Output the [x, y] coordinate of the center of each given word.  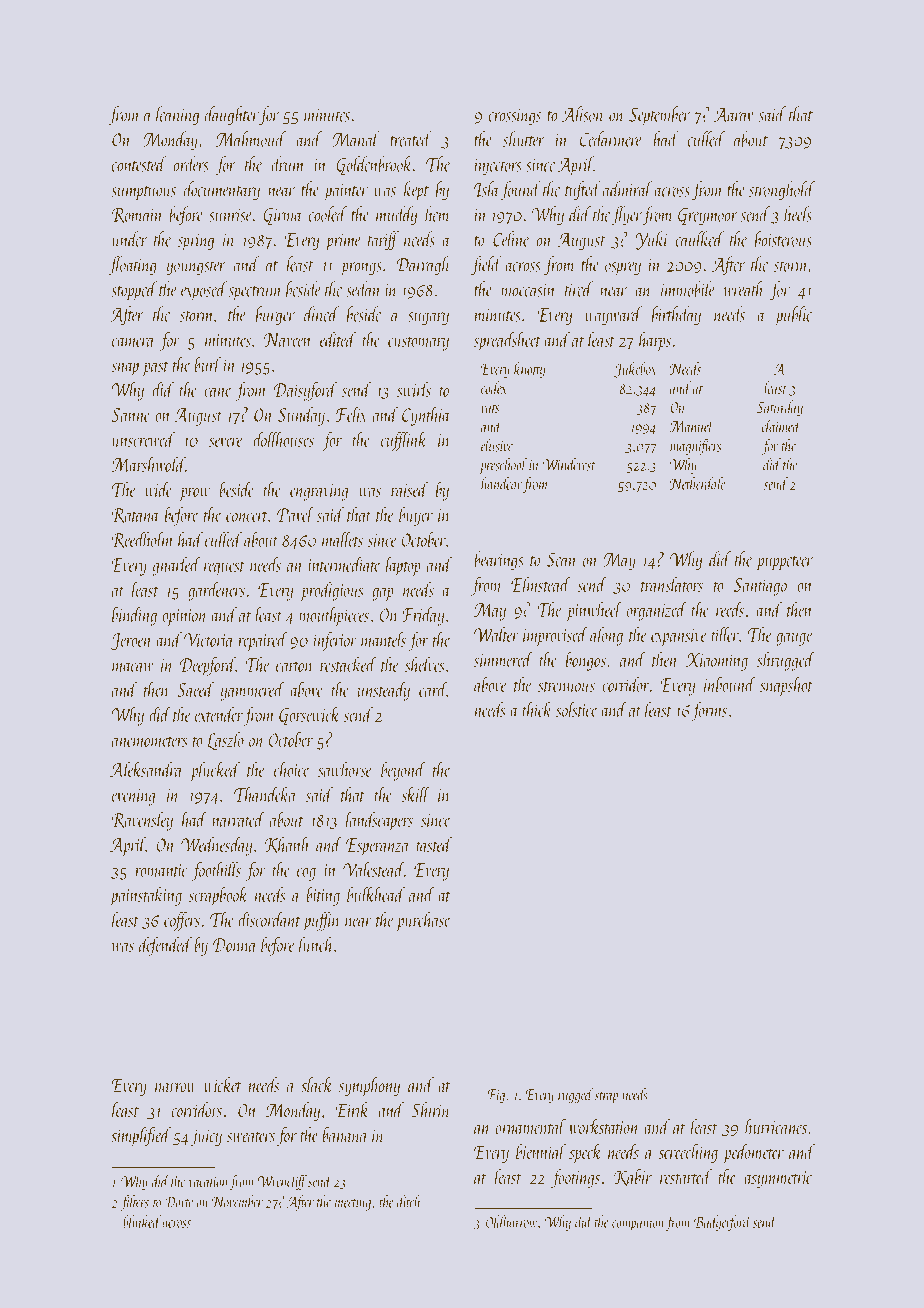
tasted [434, 844]
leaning [177, 116]
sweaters [251, 1137]
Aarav [733, 115]
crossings [515, 117]
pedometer [753, 1154]
